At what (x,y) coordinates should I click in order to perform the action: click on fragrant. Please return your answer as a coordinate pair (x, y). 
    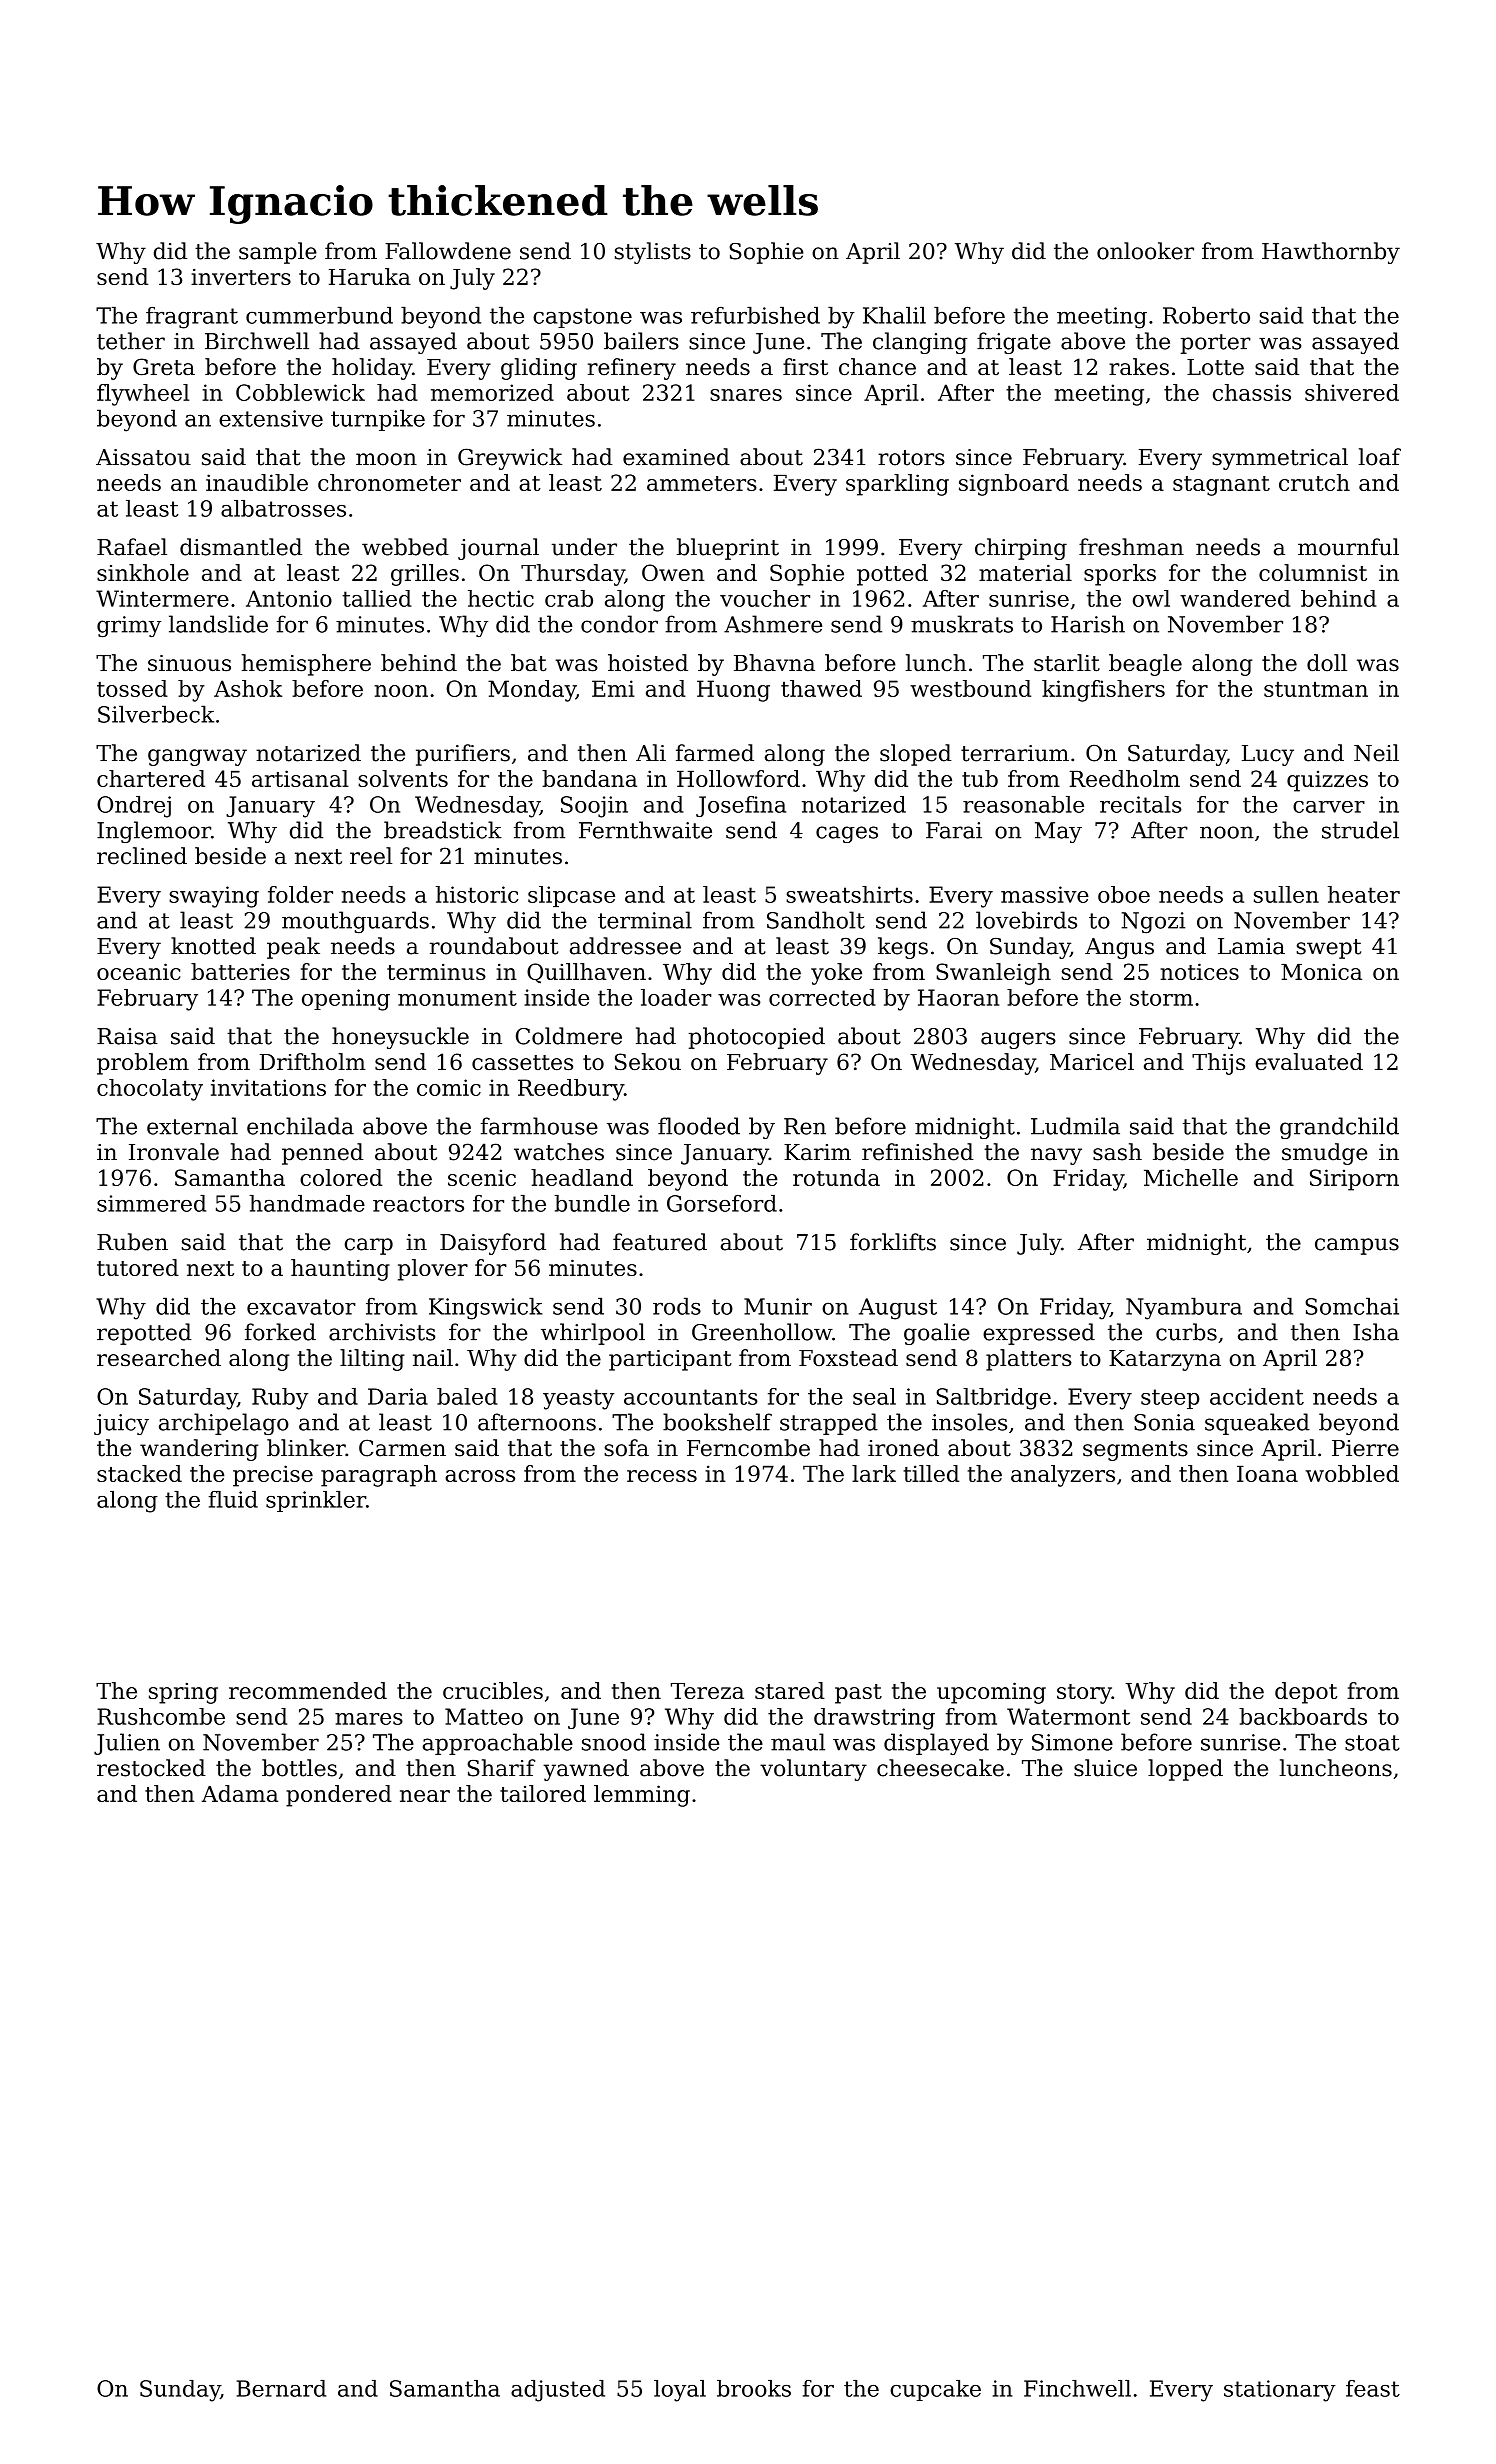
    Looking at the image, I should click on (192, 318).
